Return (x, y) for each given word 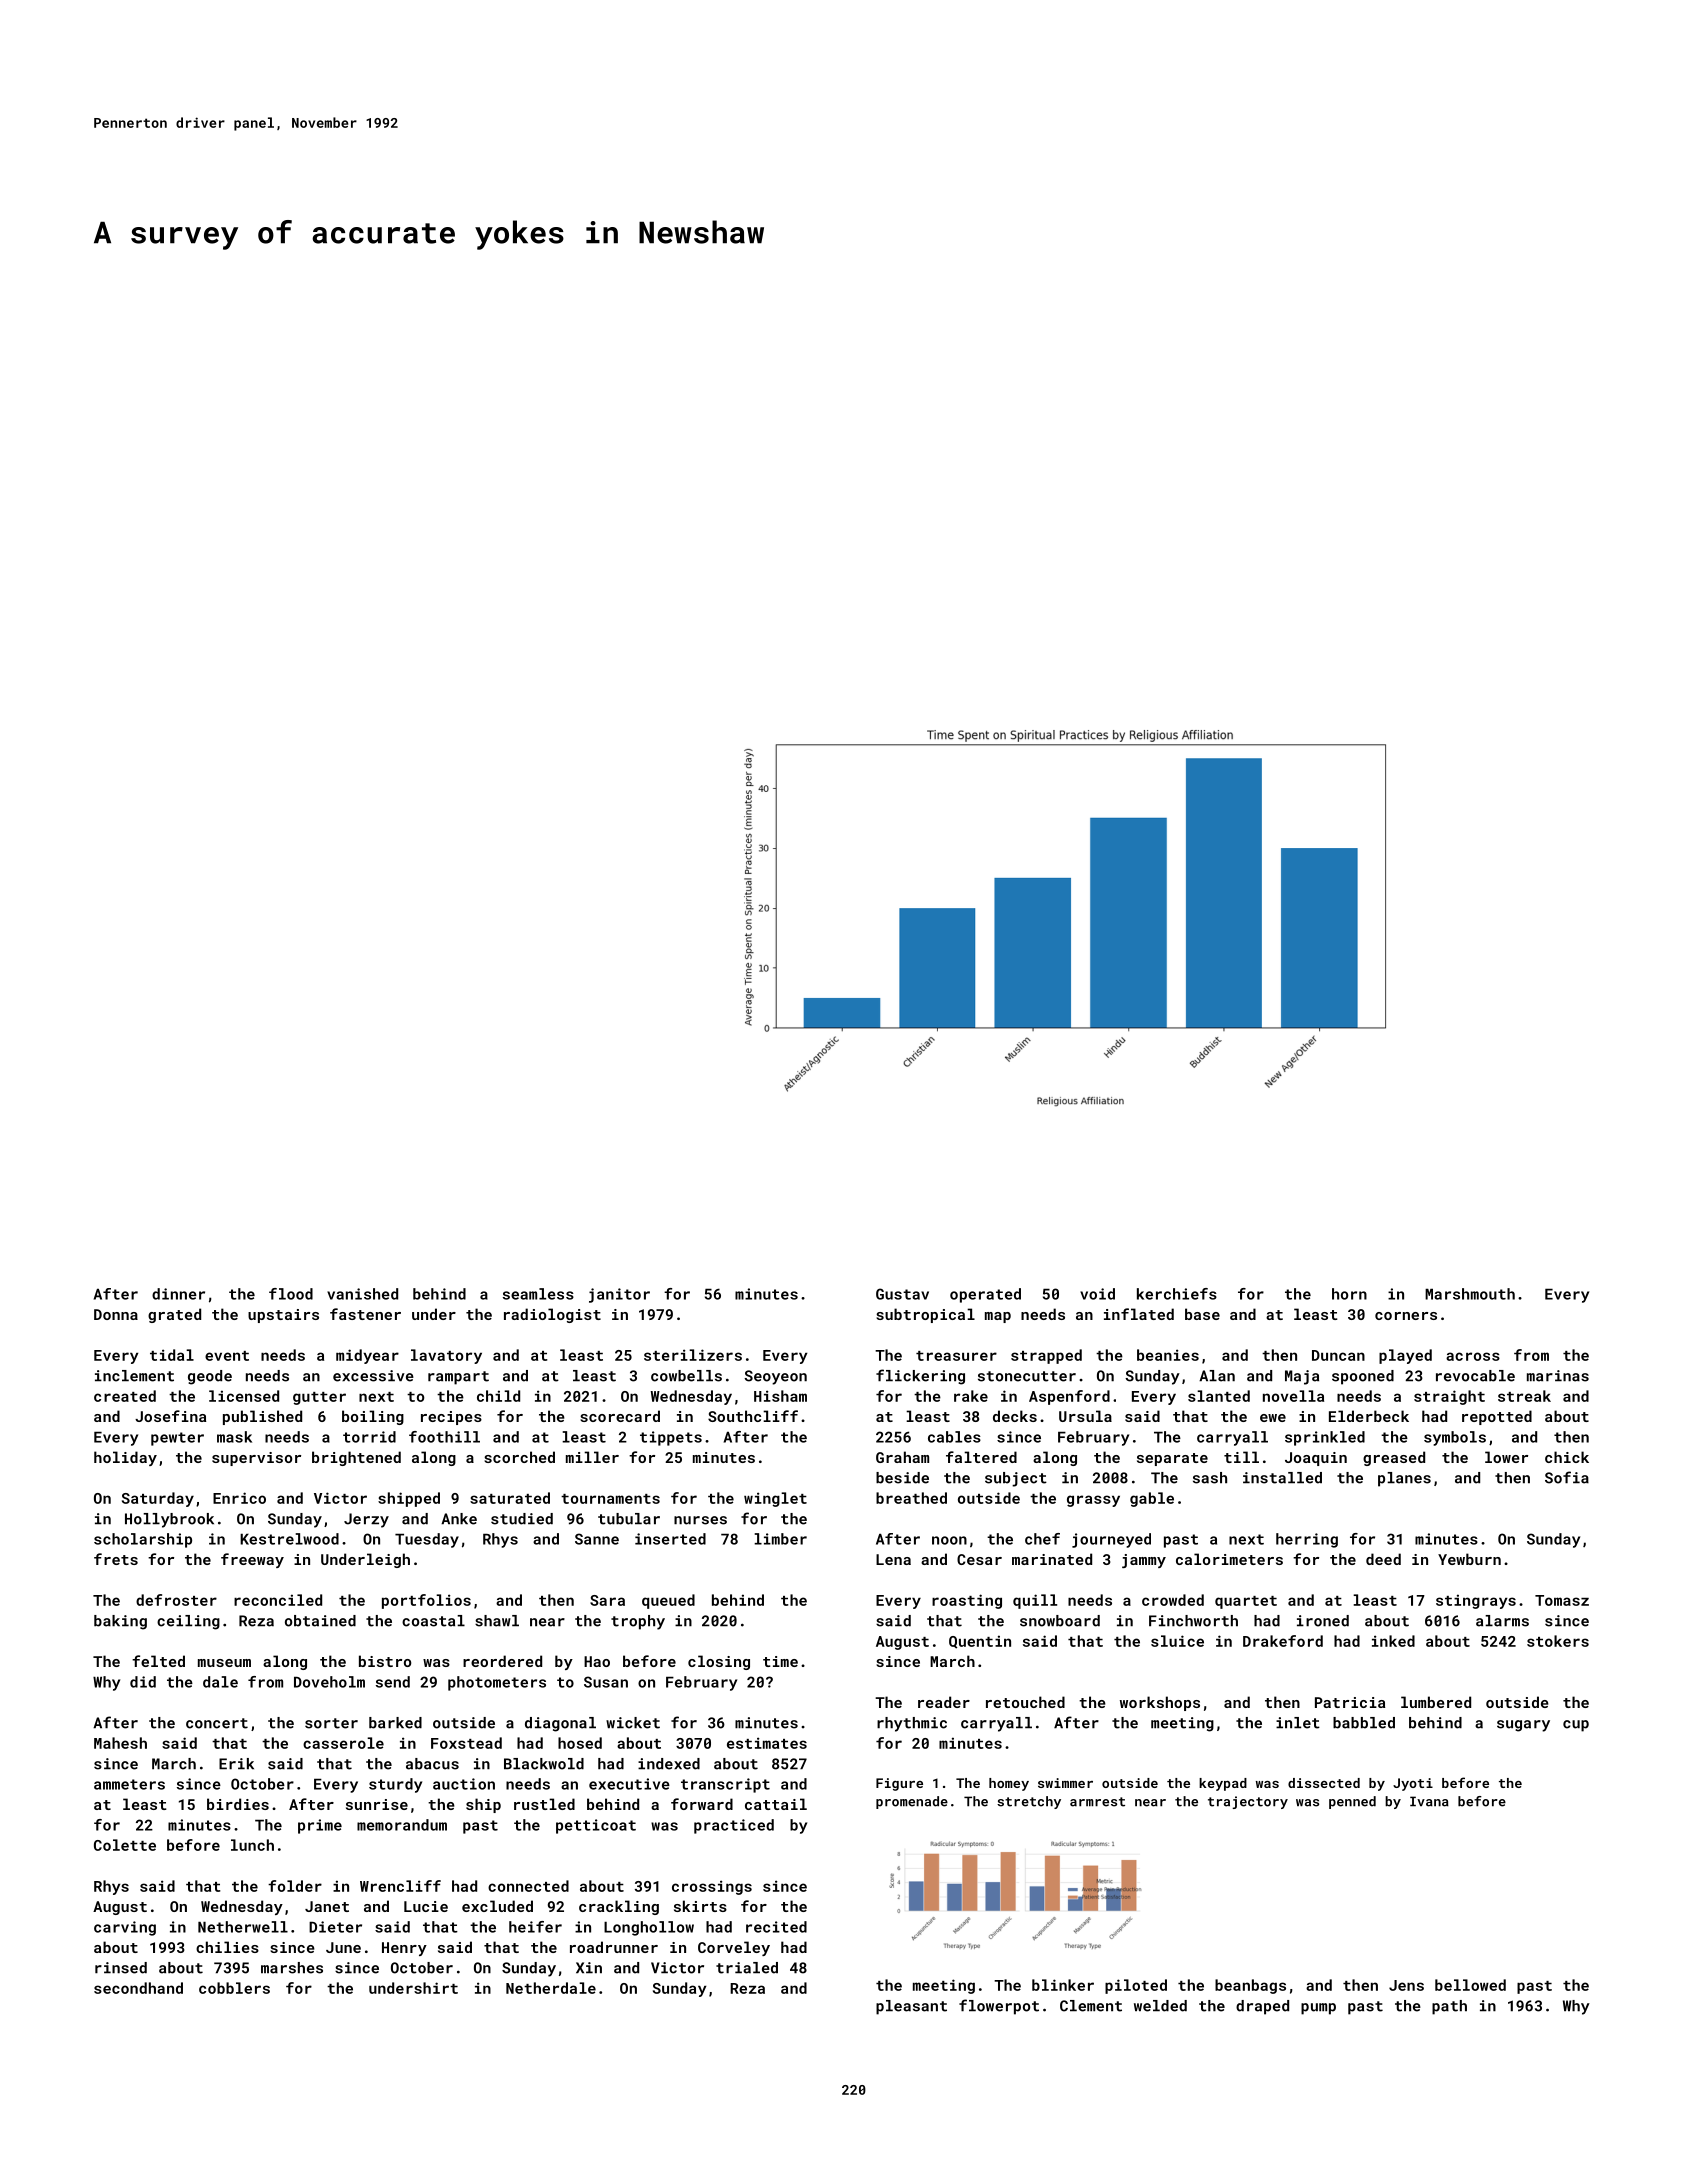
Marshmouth (1470, 1294)
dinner (178, 1294)
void (1097, 1294)
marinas (1558, 1376)
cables (954, 1437)
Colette (125, 1845)
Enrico (239, 1498)
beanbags (1250, 1986)
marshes (292, 1968)
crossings (712, 1887)
